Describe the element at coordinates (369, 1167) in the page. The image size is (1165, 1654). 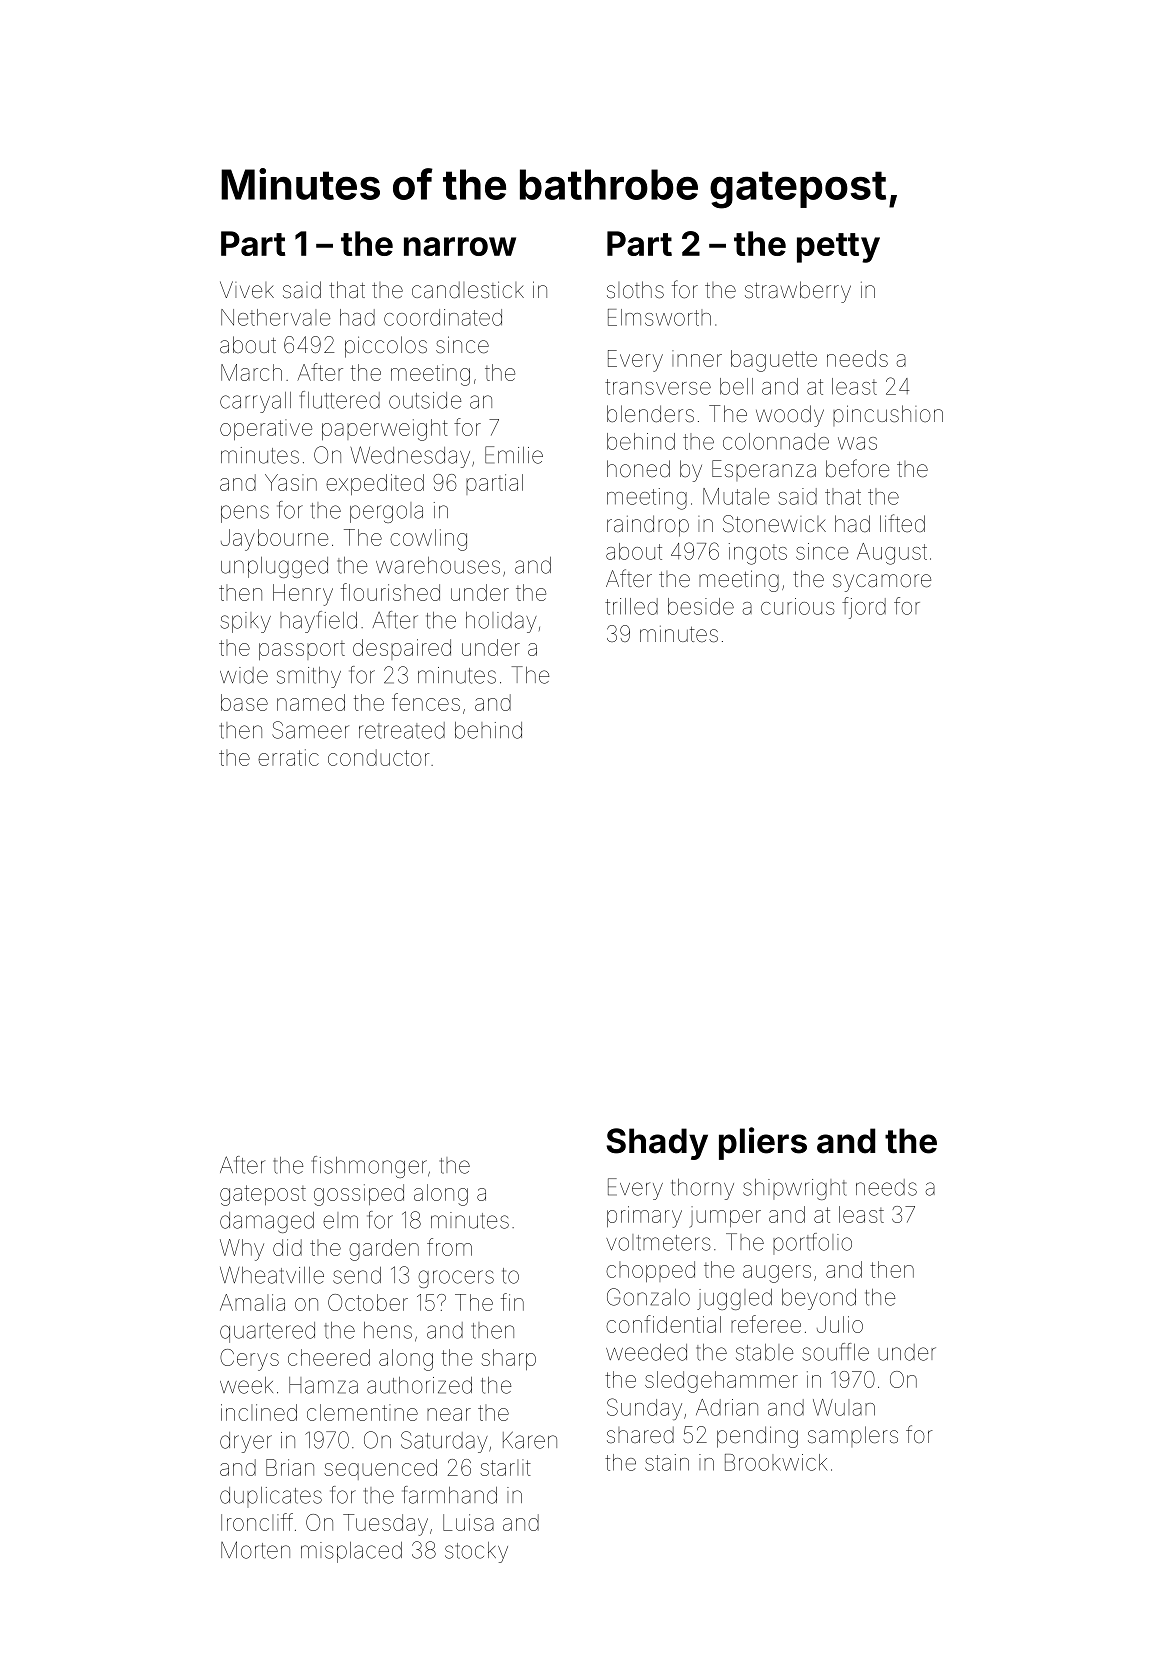
I see `fishmonger` at that location.
